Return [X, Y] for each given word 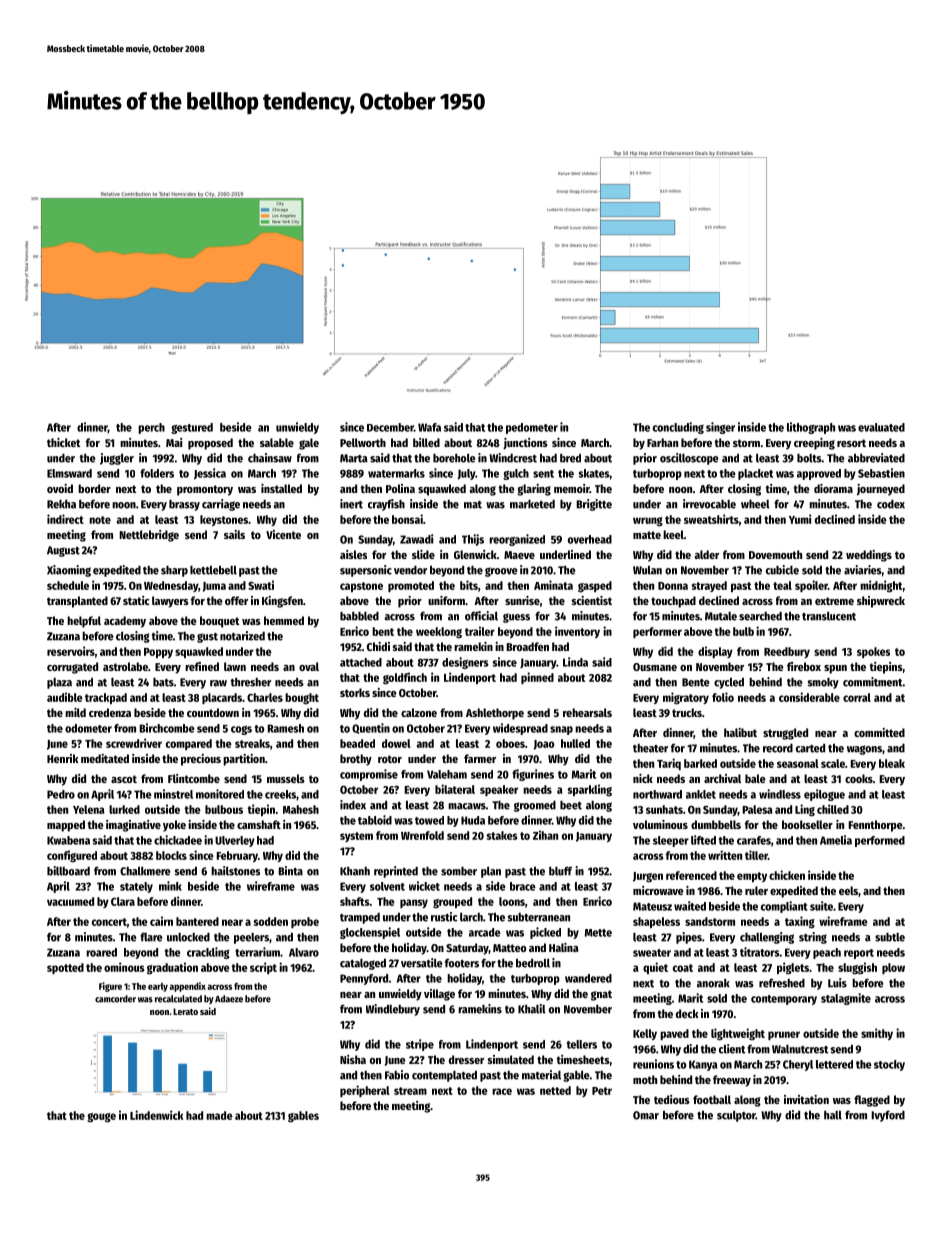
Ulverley [235, 841]
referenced [691, 875]
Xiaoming [69, 571]
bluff [560, 871]
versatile [421, 963]
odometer [88, 728]
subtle [890, 937]
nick [643, 778]
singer [720, 428]
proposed [210, 444]
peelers [251, 938]
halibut [740, 732]
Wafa [429, 427]
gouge [101, 1118]
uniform [446, 600]
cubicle [782, 570]
